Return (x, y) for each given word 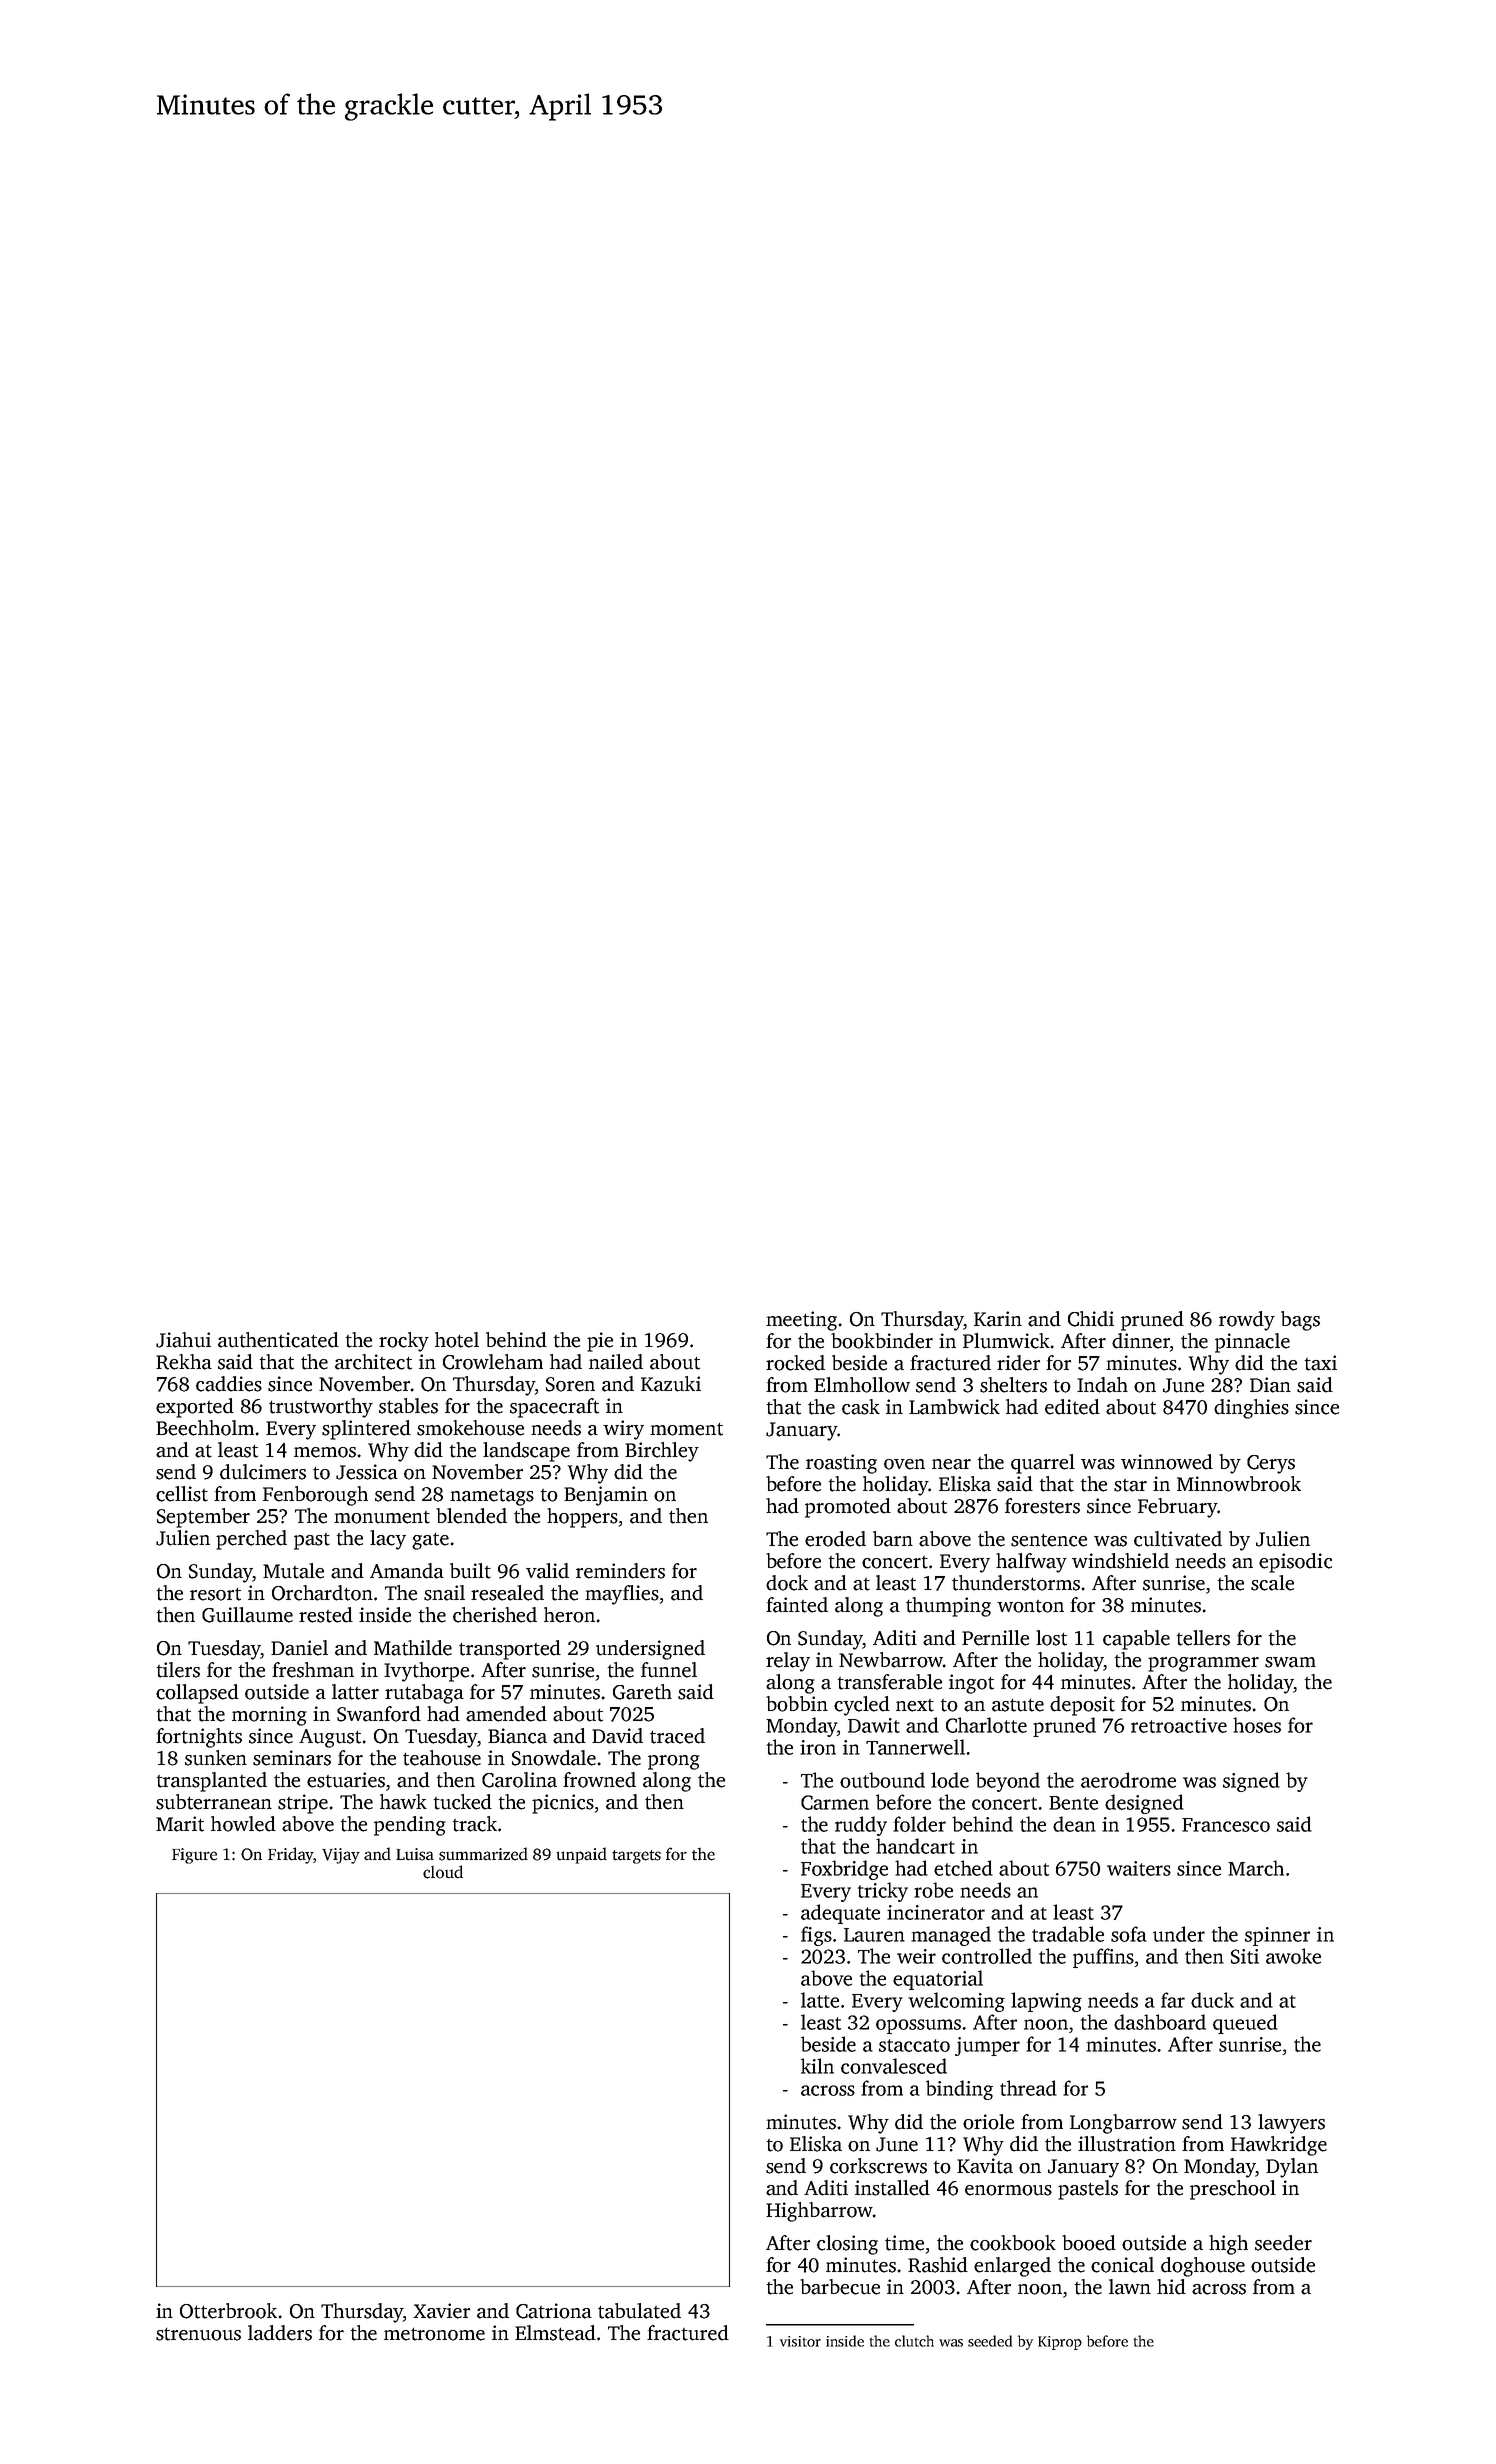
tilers (178, 1670)
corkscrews (878, 2166)
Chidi (1091, 1319)
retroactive (1179, 1725)
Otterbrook (228, 2311)
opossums (918, 2026)
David (617, 1736)
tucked (463, 1802)
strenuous (198, 2334)
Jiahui (183, 1340)
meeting (801, 1321)
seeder (1283, 2243)
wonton (1030, 1606)
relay (788, 1662)
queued (1245, 2024)
